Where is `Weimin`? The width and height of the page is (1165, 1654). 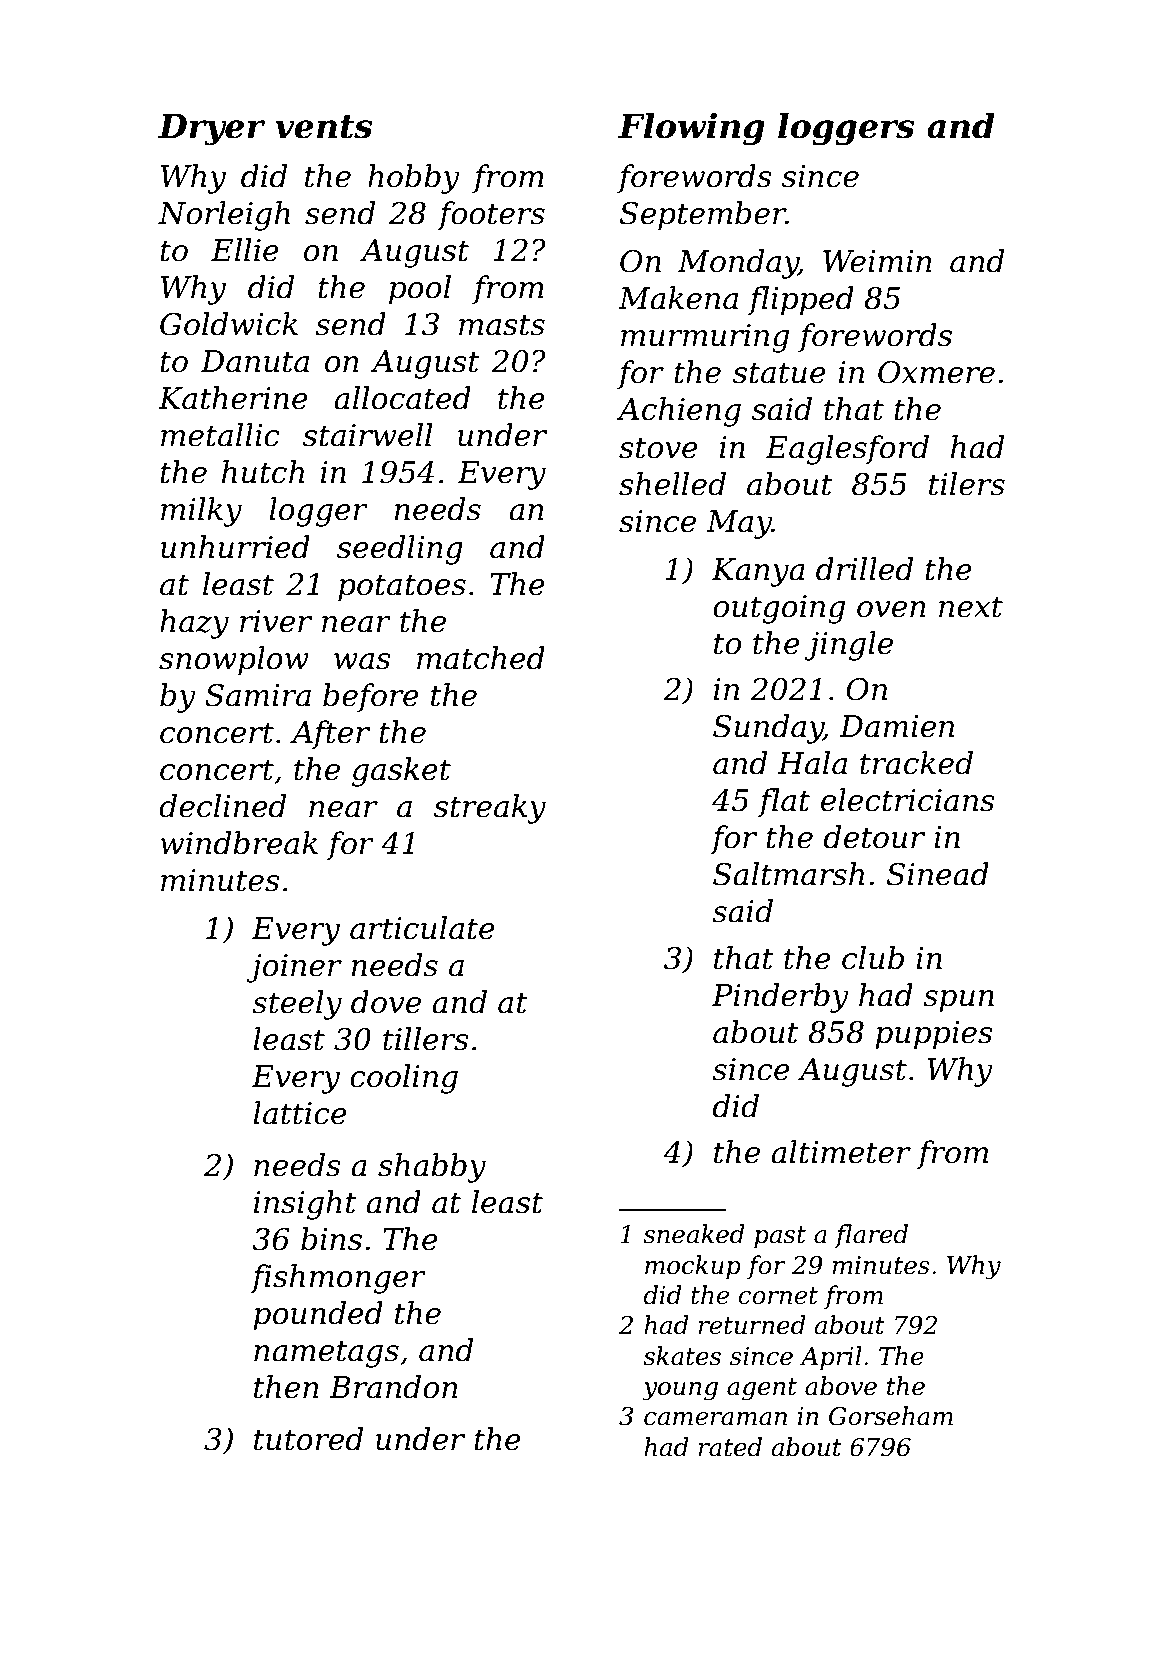
Weimin is located at coordinates (877, 261).
